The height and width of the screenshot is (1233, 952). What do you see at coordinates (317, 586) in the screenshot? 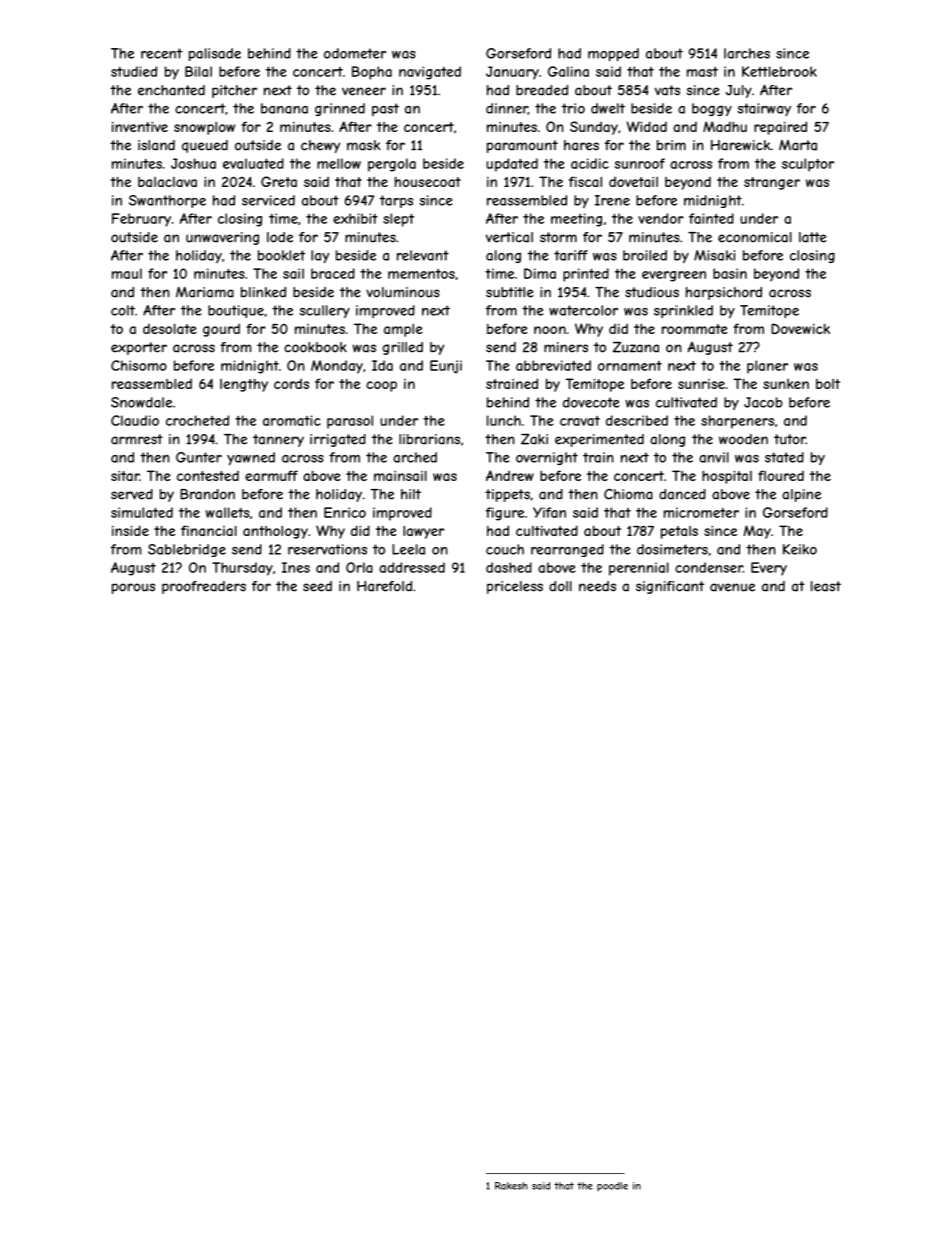
I see `seed` at bounding box center [317, 586].
